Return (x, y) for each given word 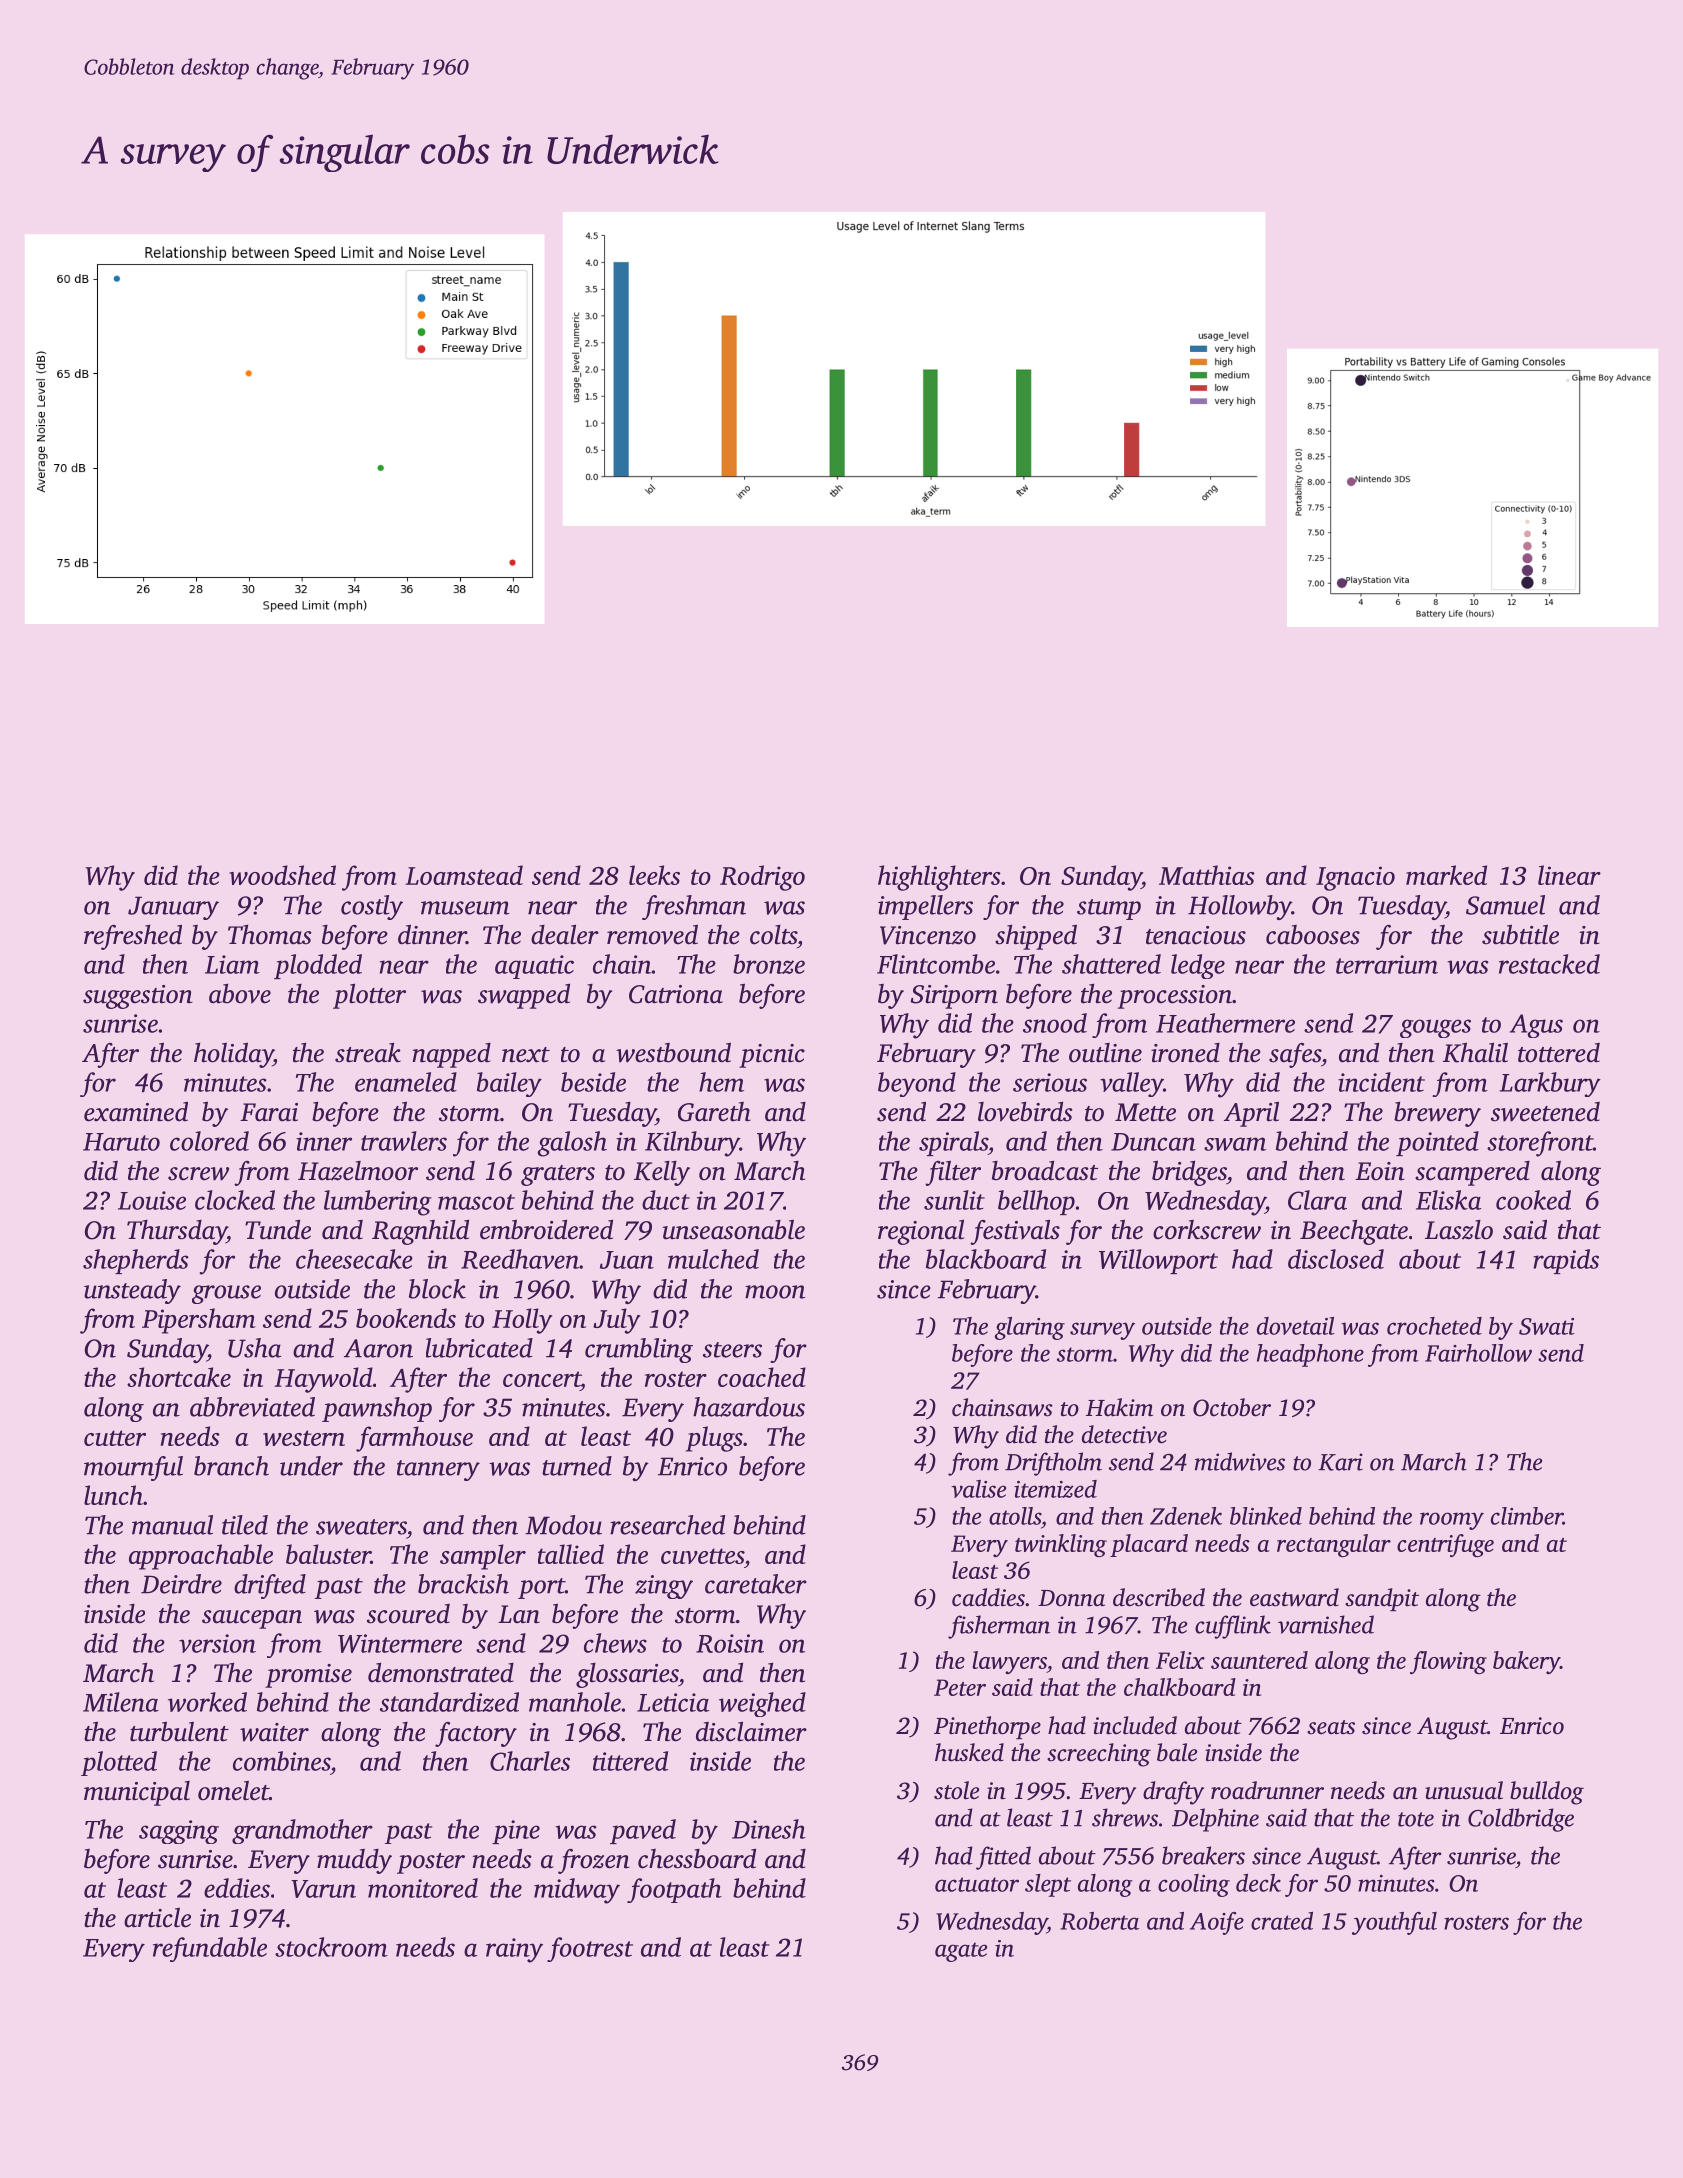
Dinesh (769, 1829)
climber (1527, 1516)
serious (1050, 1082)
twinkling (1061, 1545)
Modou (563, 1525)
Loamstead (464, 875)
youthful (1394, 1923)
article (157, 1918)
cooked (1533, 1200)
